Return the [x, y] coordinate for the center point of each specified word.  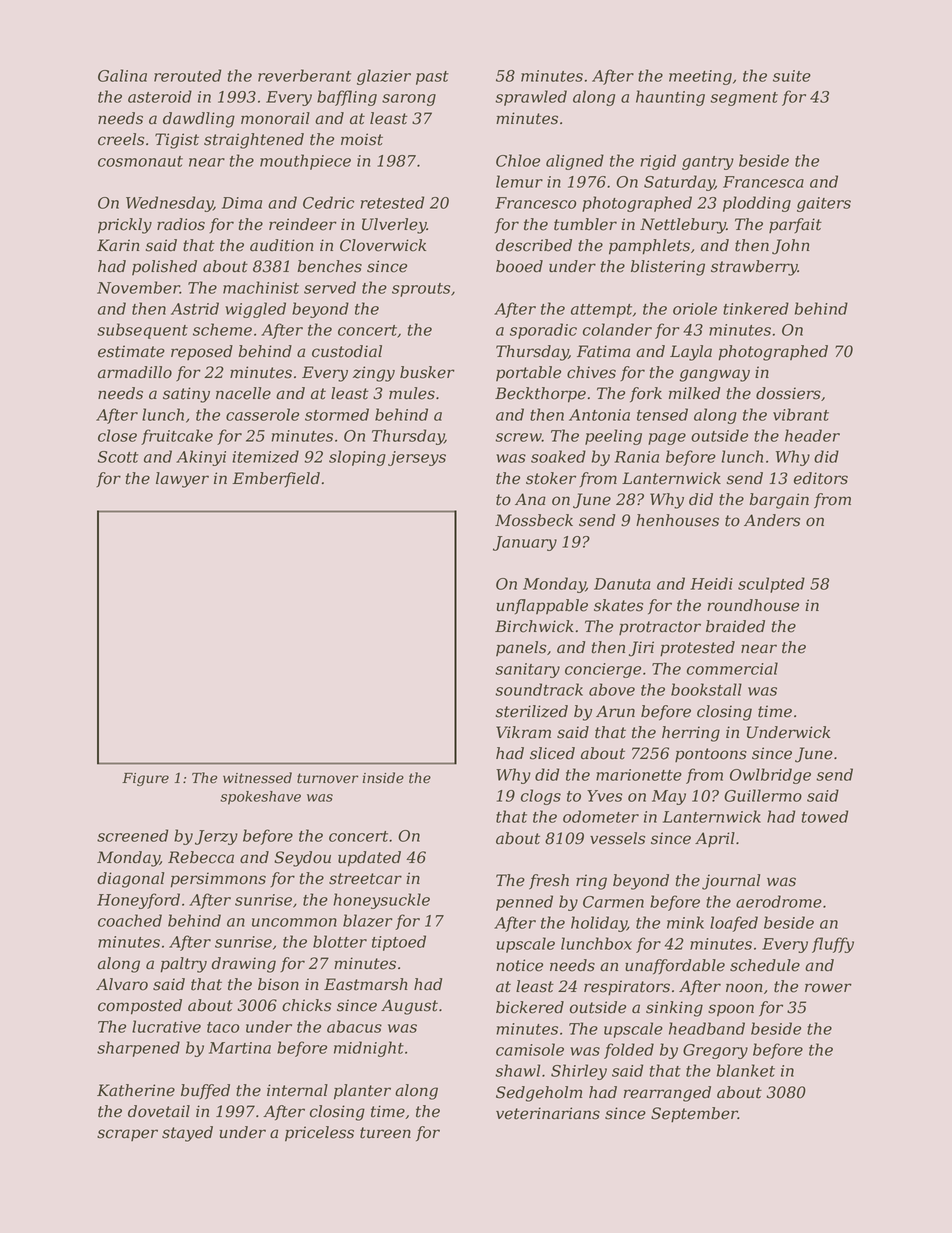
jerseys [417, 458]
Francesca [763, 182]
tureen [385, 1133]
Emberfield [276, 479]
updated [369, 859]
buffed [205, 1092]
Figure [145, 779]
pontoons [711, 755]
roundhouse [753, 605]
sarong [409, 100]
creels [121, 139]
